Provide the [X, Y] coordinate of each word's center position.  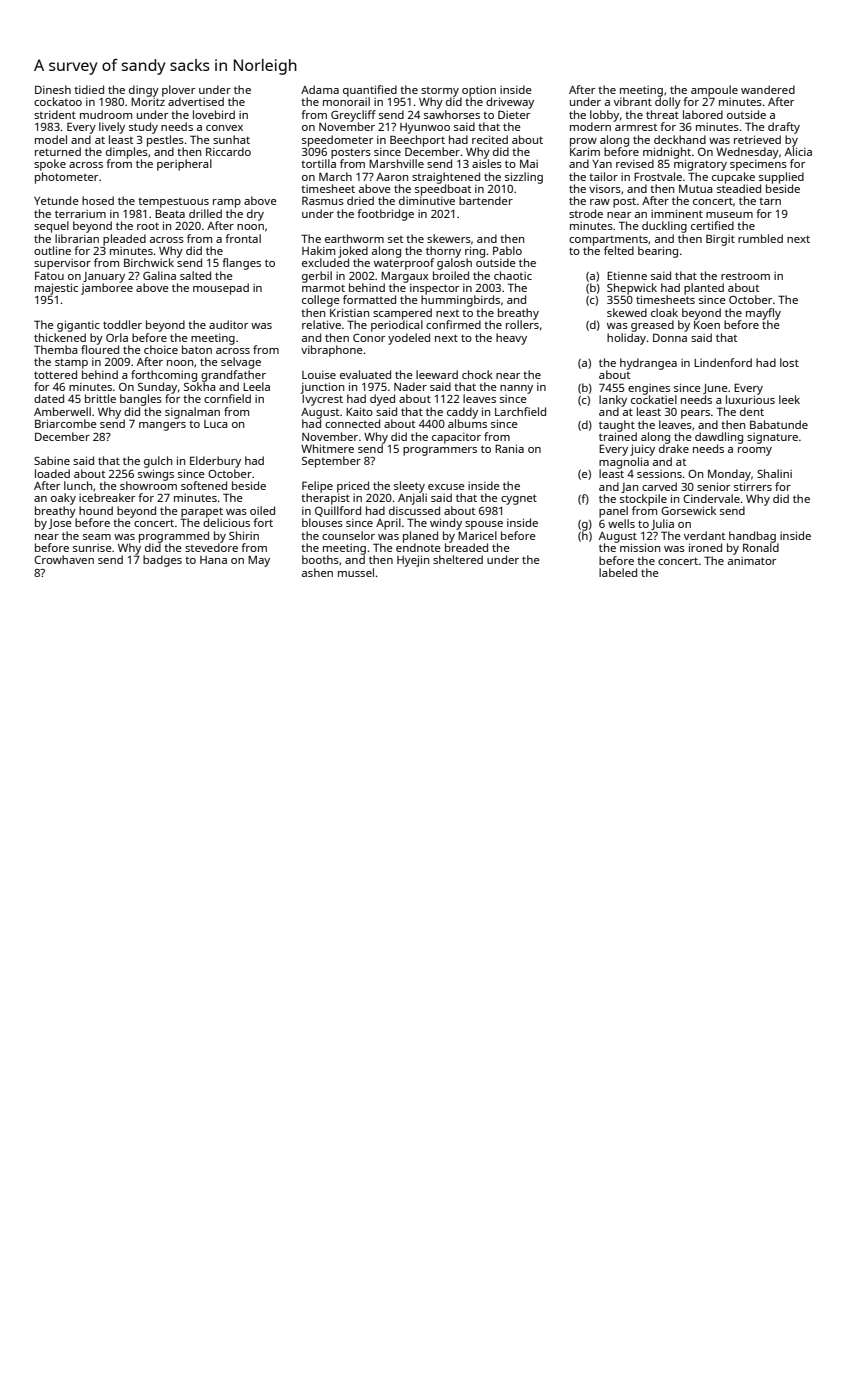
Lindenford [723, 362]
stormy [440, 92]
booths [320, 559]
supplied [781, 178]
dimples [127, 153]
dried [360, 200]
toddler [122, 324]
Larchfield [520, 411]
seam [97, 537]
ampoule [714, 91]
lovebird [214, 114]
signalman [192, 413]
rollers [522, 324]
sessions [659, 474]
